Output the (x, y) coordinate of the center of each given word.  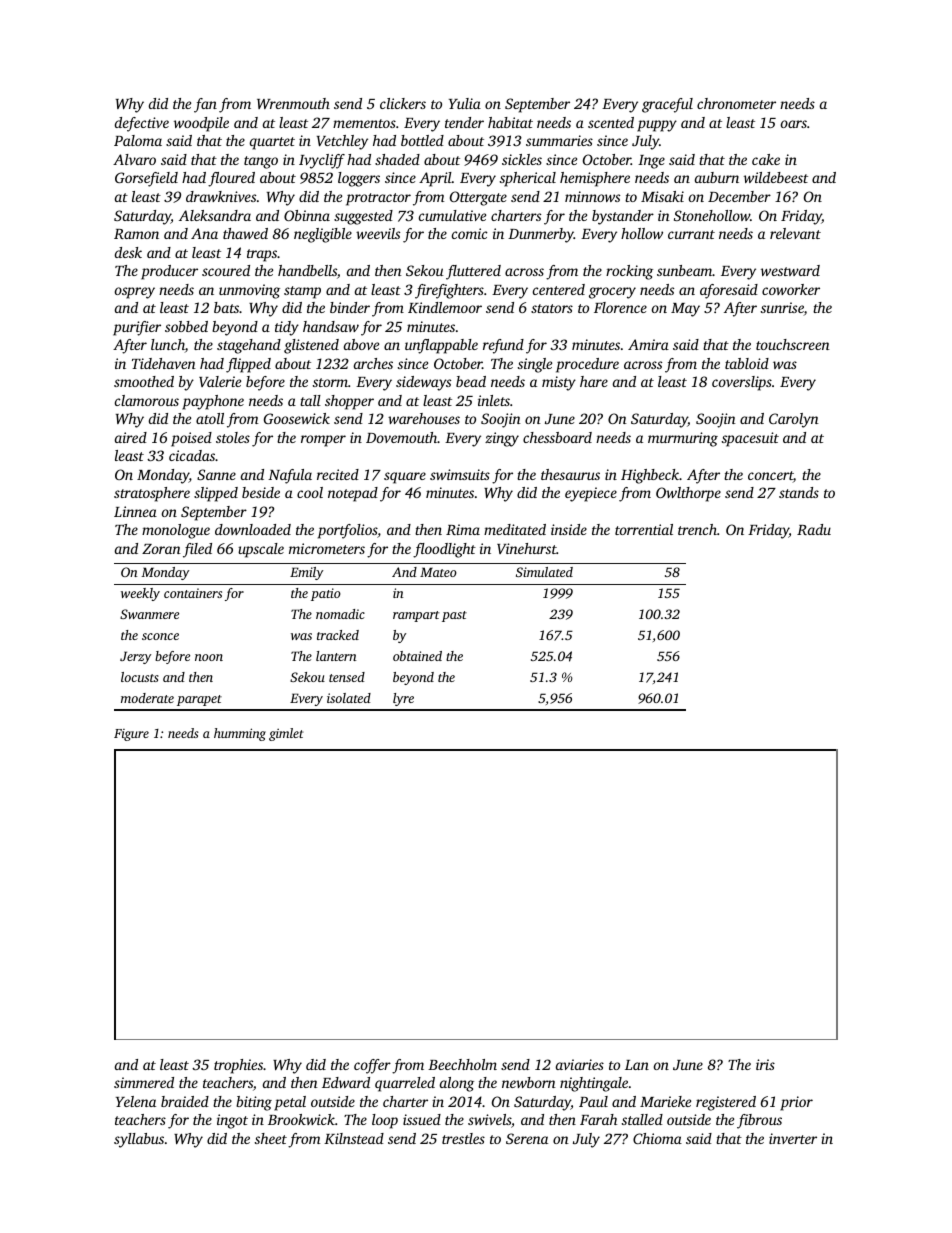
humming (240, 734)
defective (142, 124)
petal (290, 1103)
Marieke (665, 1101)
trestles (463, 1138)
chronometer (736, 103)
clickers (403, 103)
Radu (814, 529)
